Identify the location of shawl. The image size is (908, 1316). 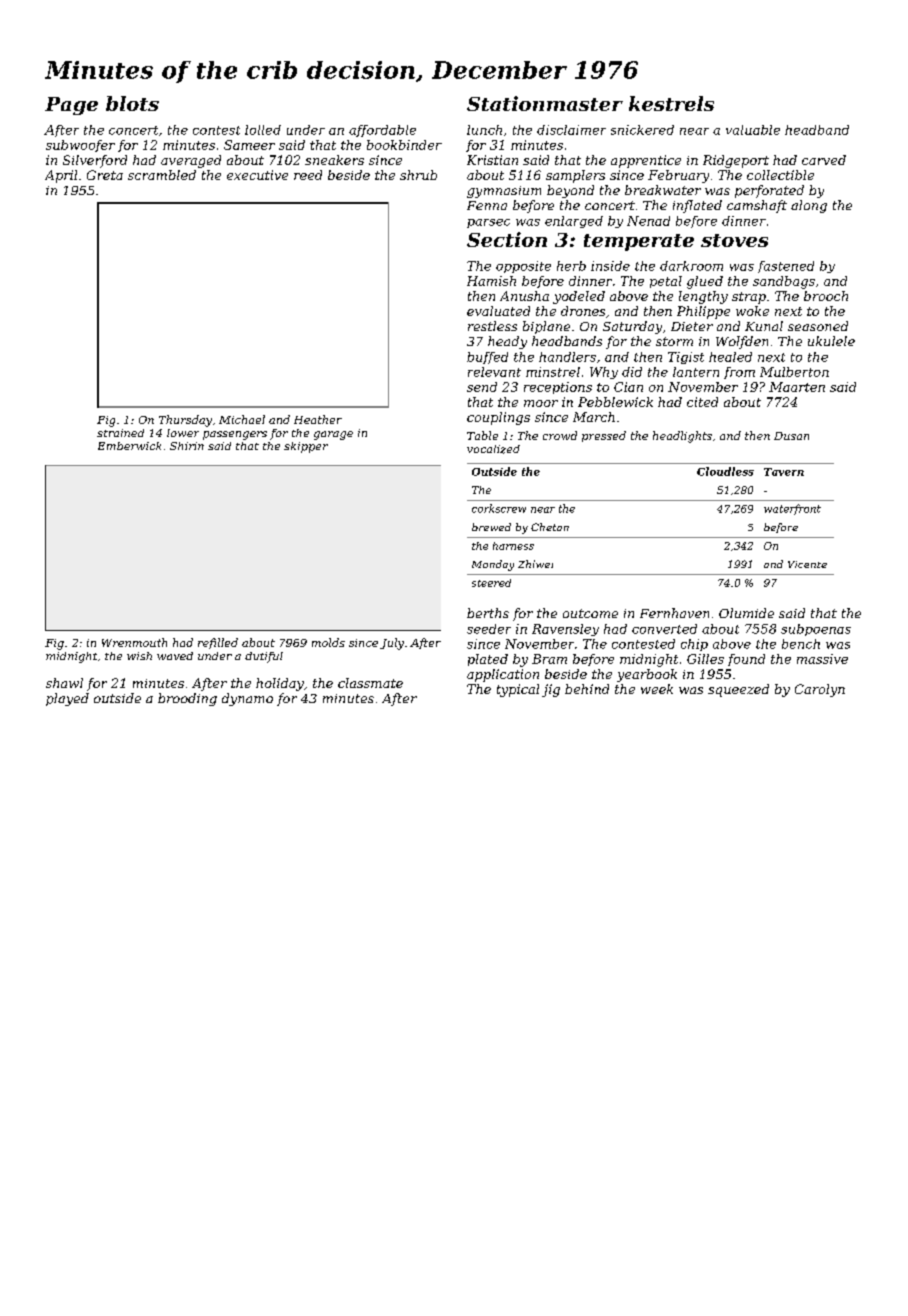
(64, 683).
